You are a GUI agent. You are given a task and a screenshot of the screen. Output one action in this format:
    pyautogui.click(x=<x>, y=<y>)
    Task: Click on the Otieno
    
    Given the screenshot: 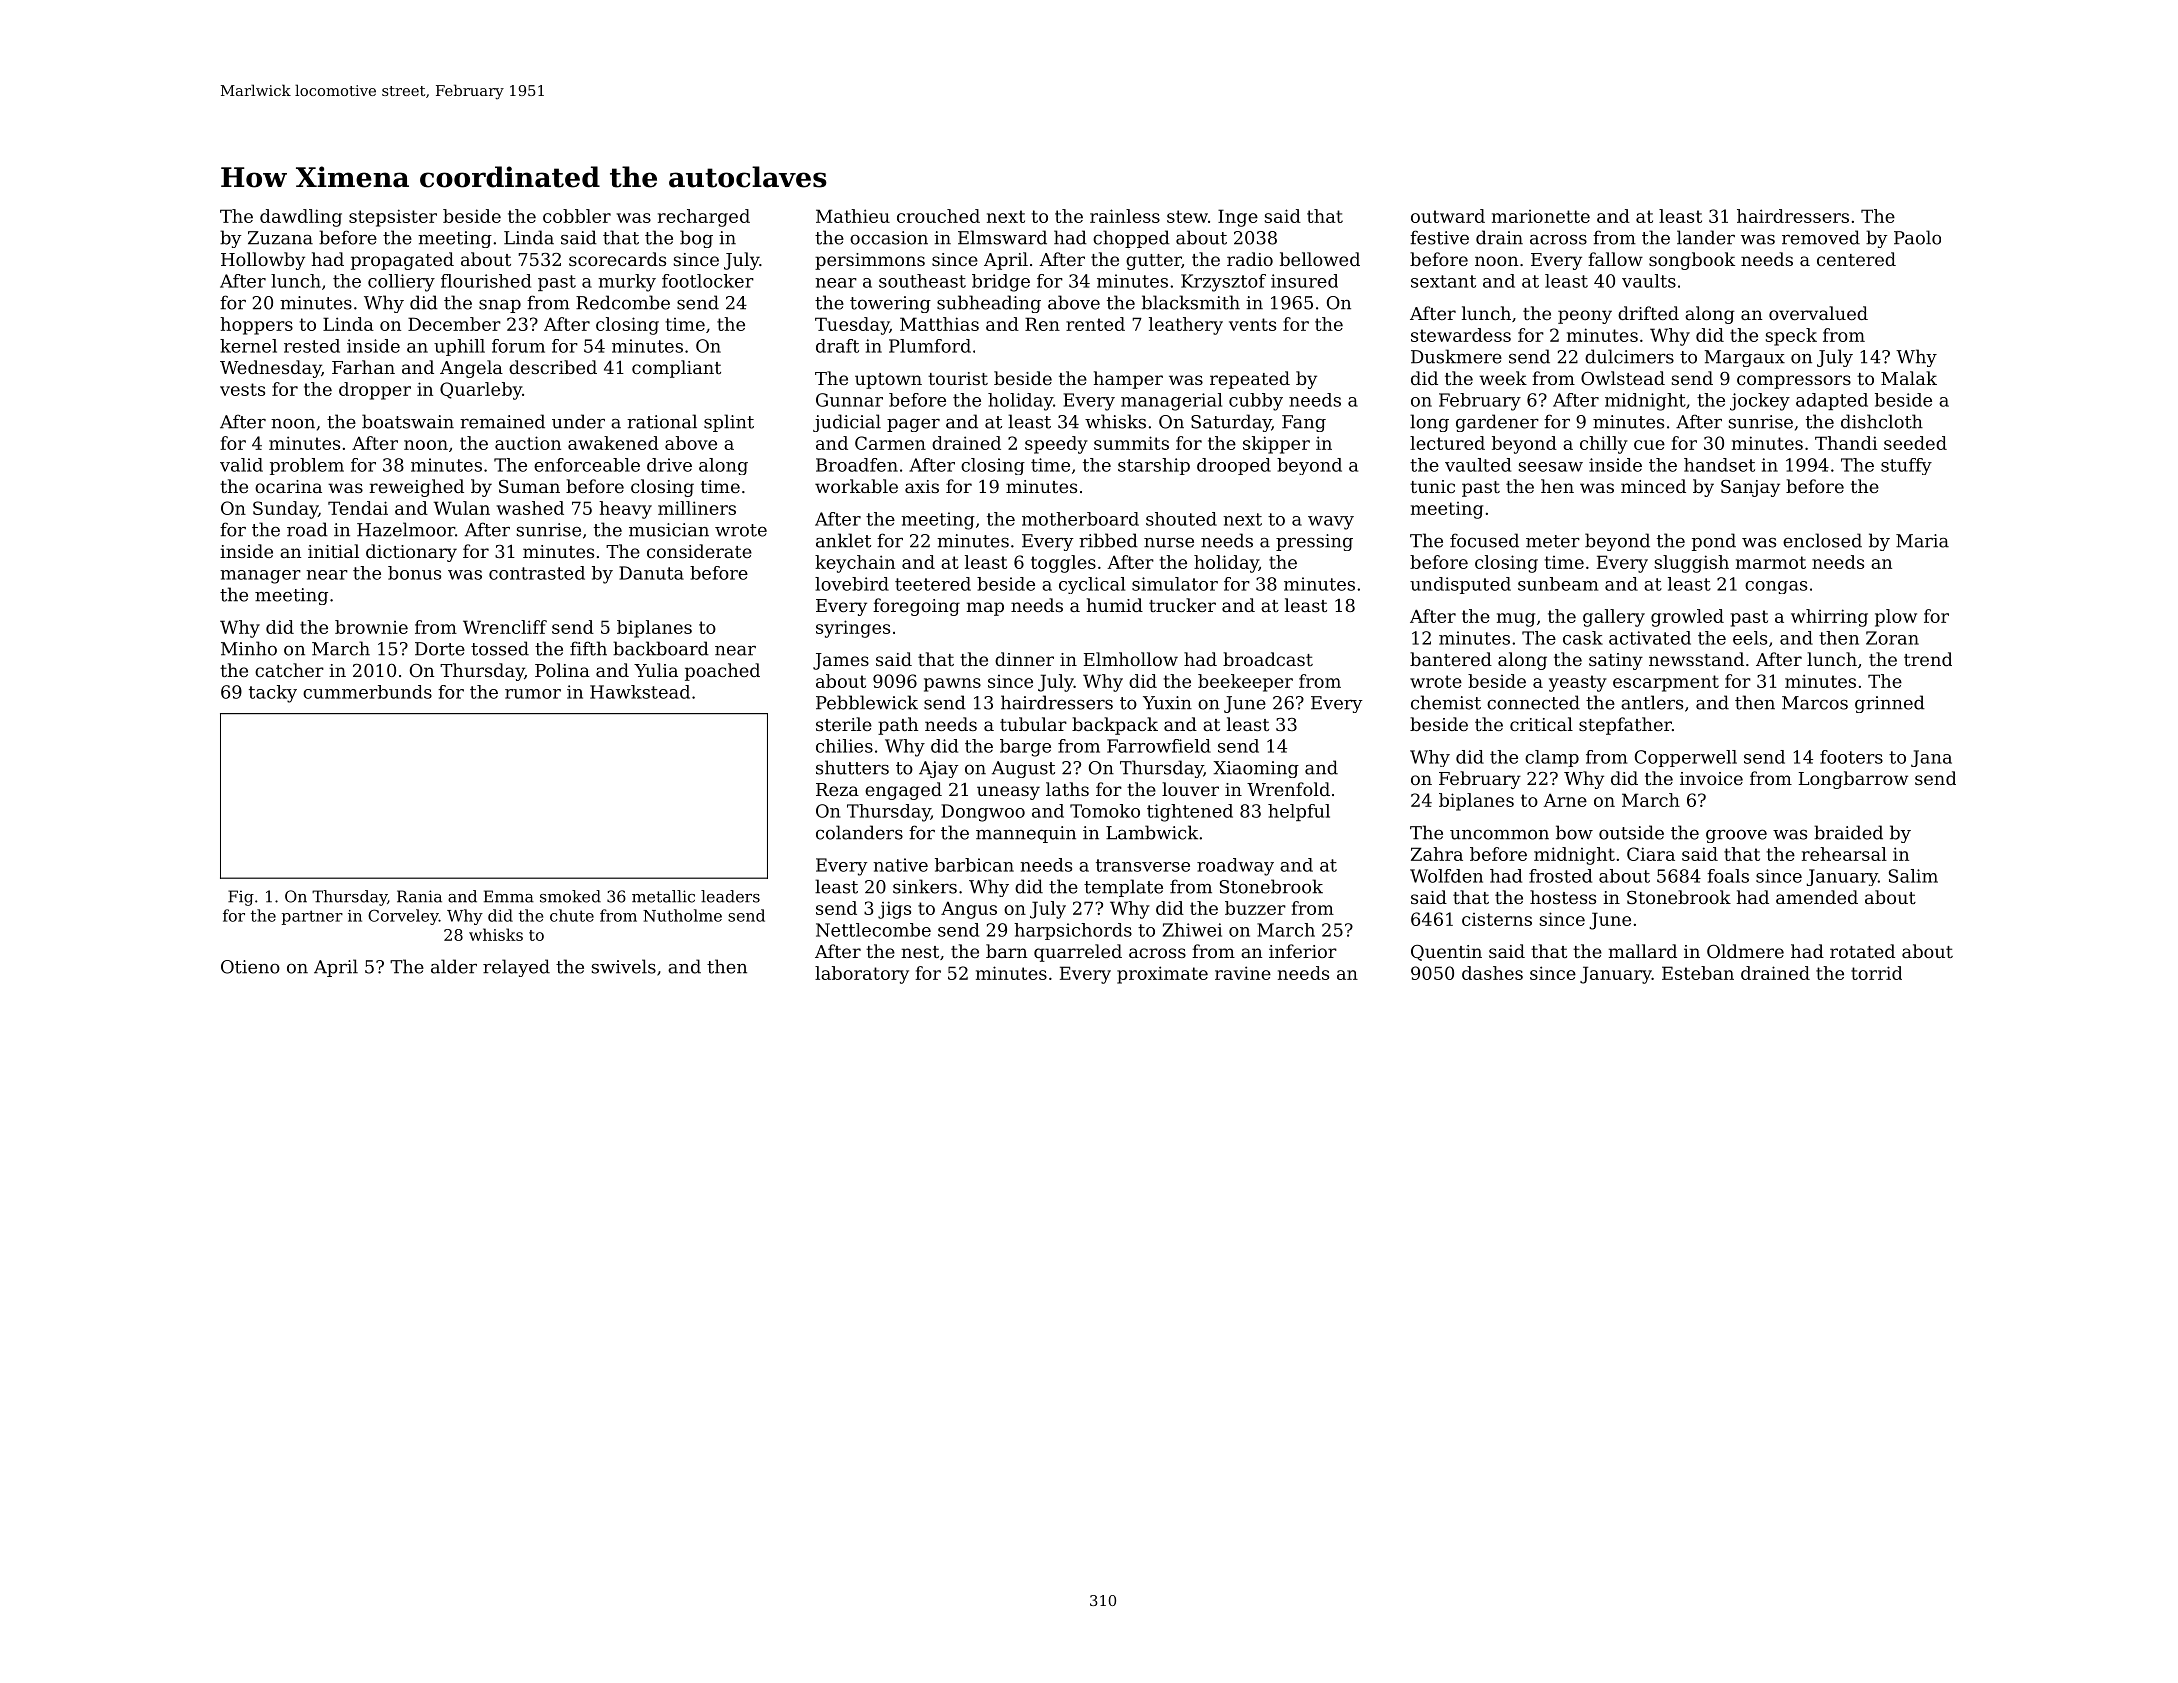 What is the action you would take?
    pyautogui.click(x=250, y=967)
